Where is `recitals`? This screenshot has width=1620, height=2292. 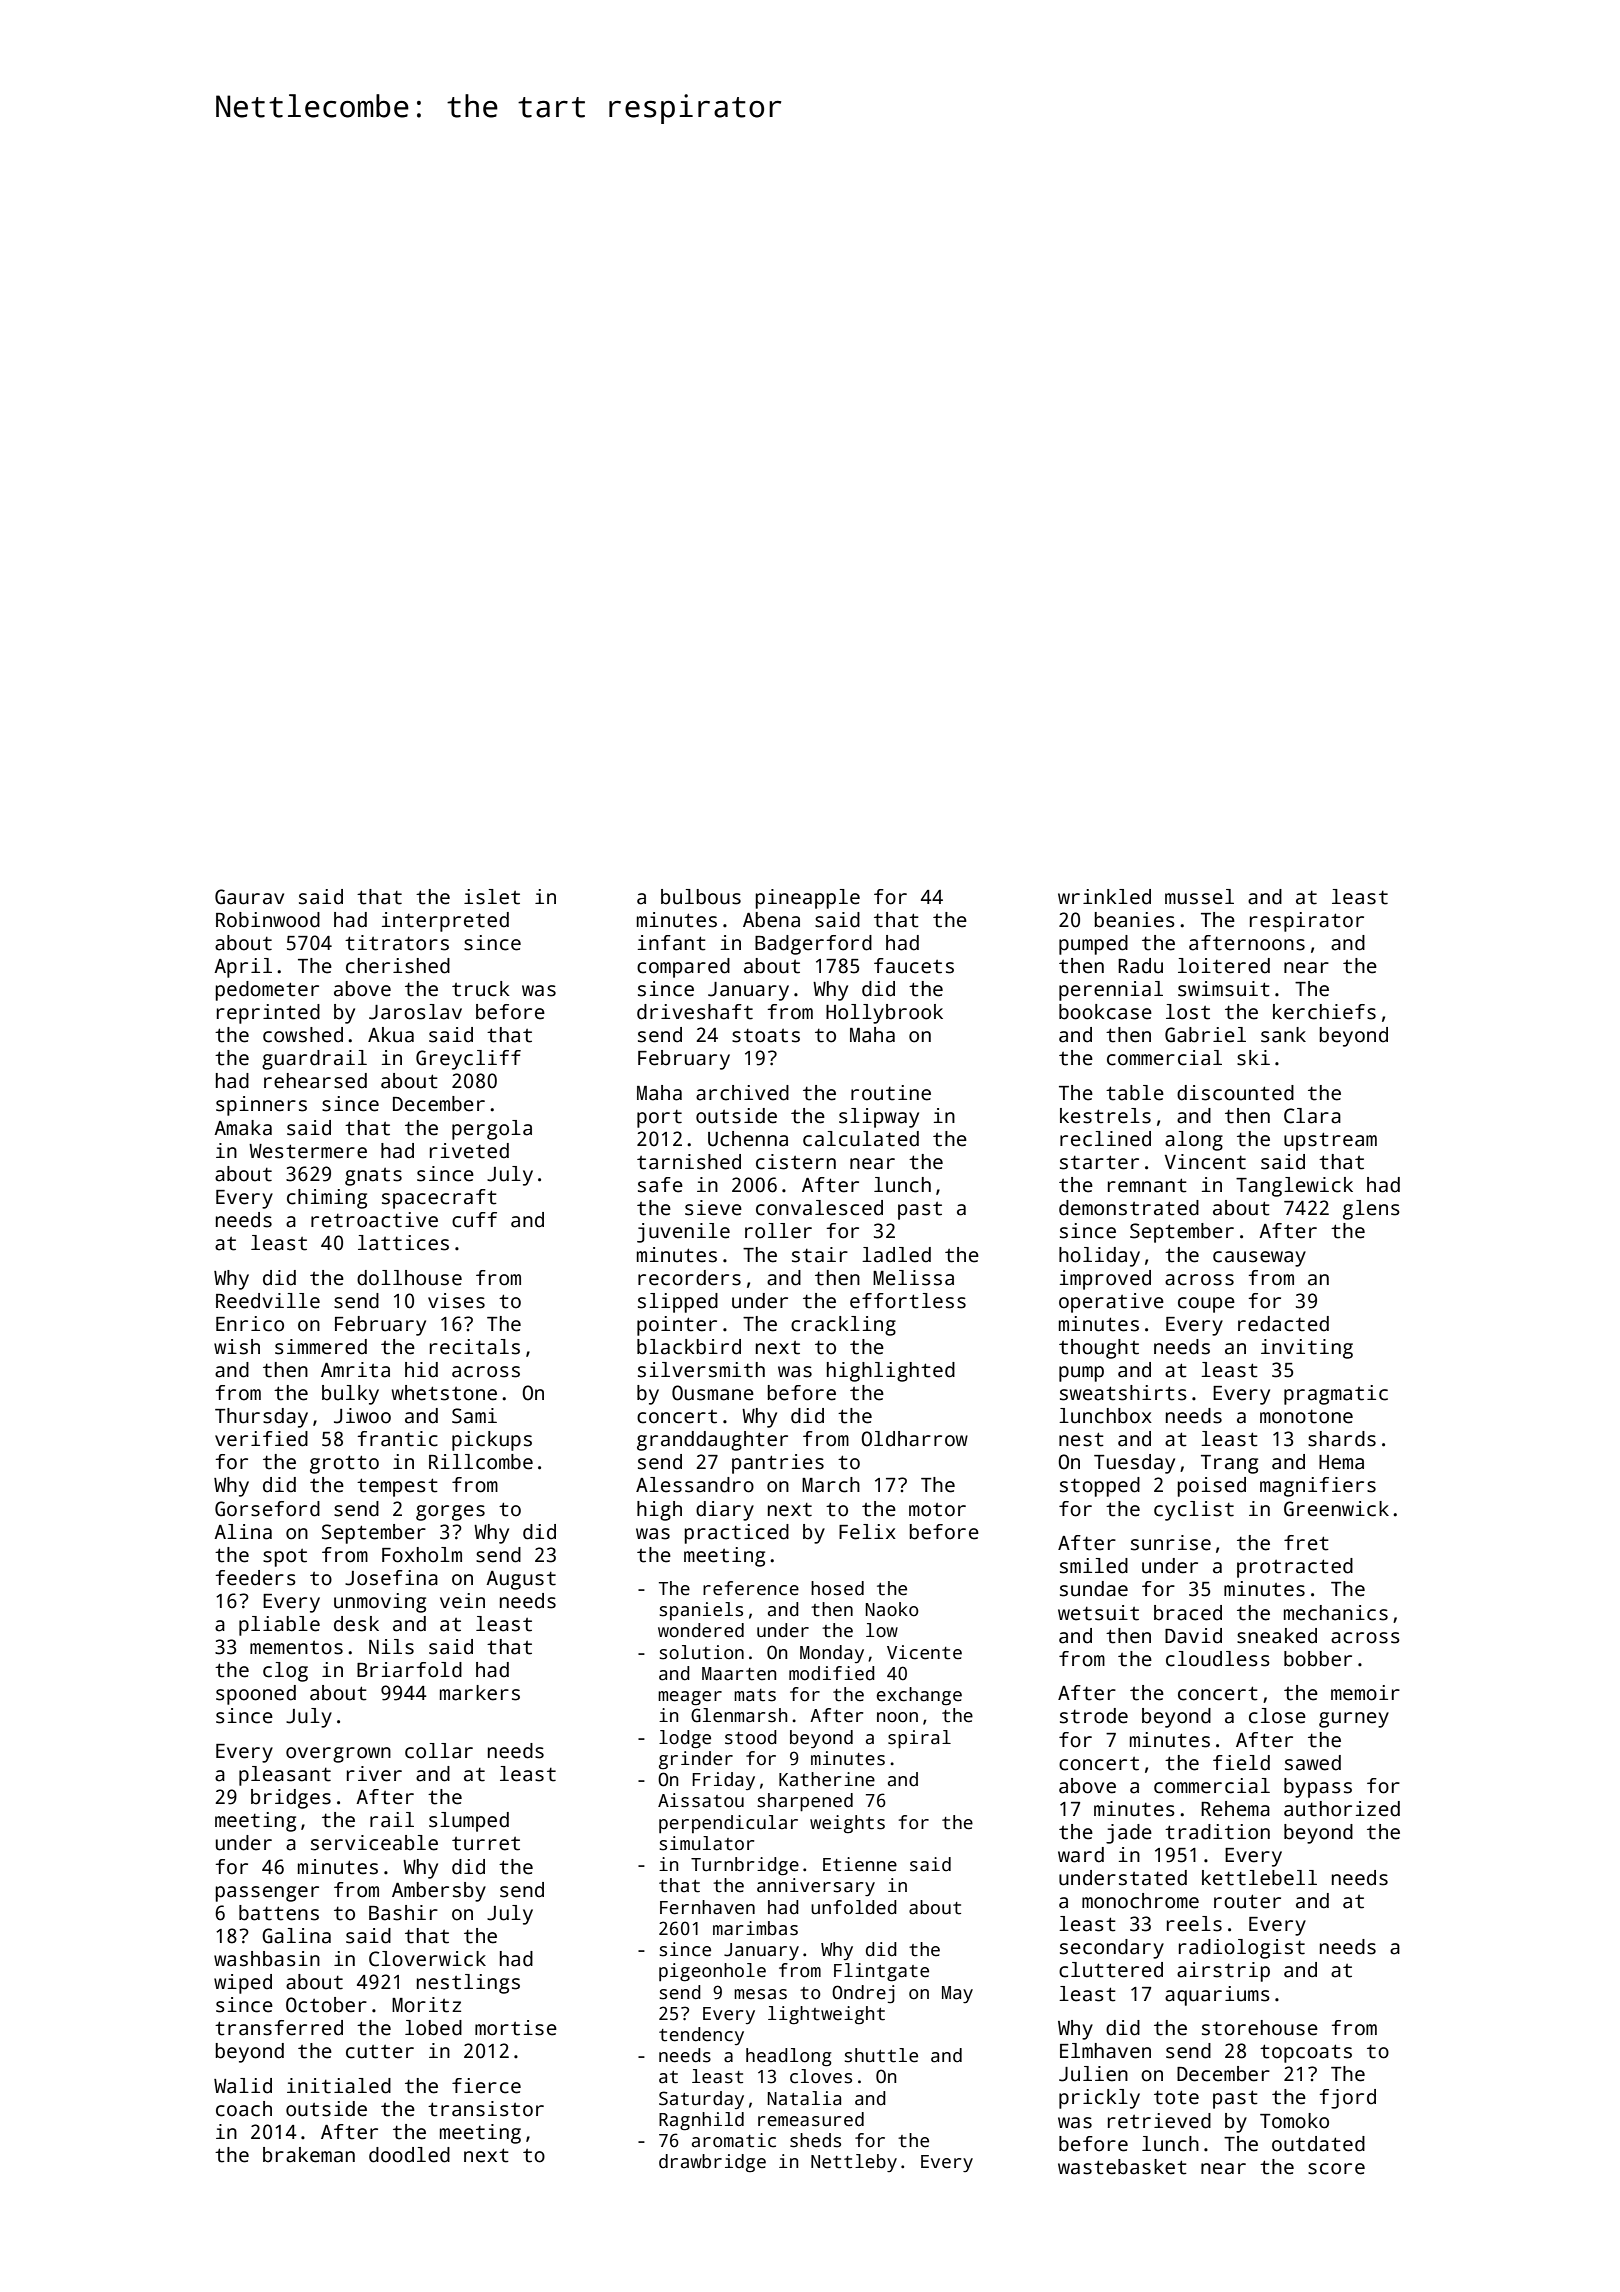 recitals is located at coordinates (475, 1347).
